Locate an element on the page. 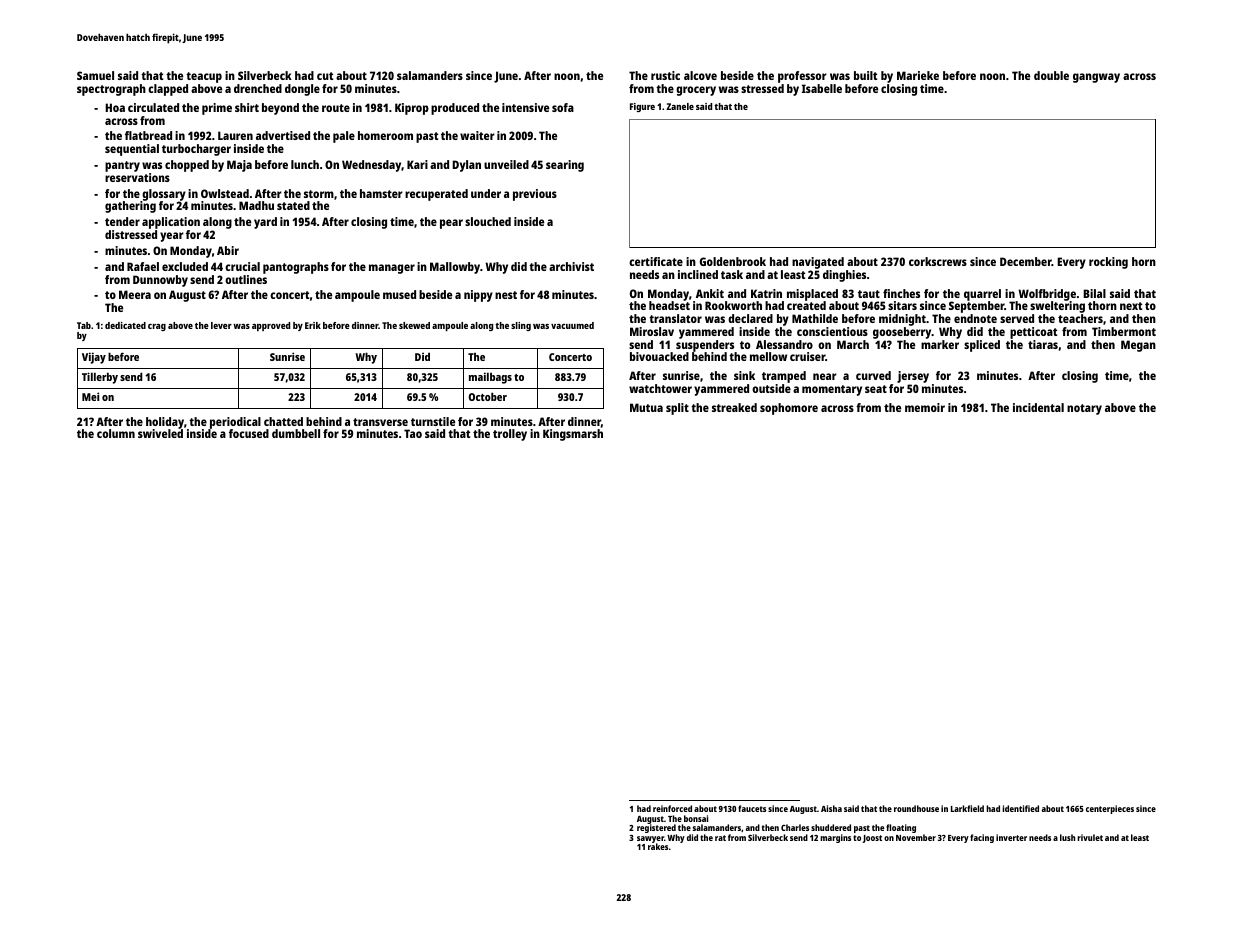 The image size is (1233, 952). memoir is located at coordinates (925, 407).
